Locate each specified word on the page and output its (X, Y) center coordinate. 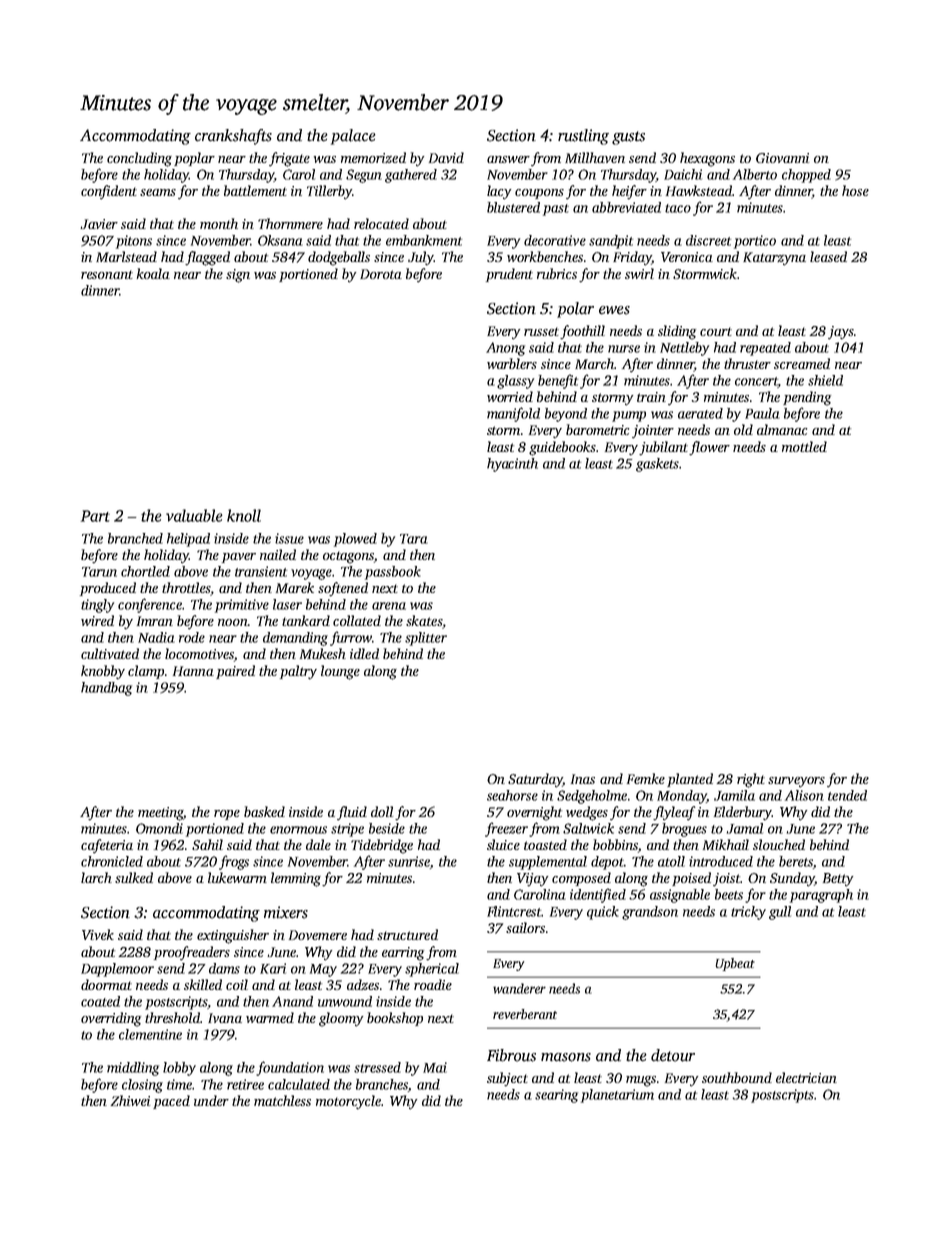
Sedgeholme (592, 797)
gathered (411, 176)
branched (135, 538)
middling (133, 1069)
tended (847, 795)
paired (235, 672)
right (751, 780)
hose (855, 190)
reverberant (525, 1014)
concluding (139, 159)
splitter (426, 639)
